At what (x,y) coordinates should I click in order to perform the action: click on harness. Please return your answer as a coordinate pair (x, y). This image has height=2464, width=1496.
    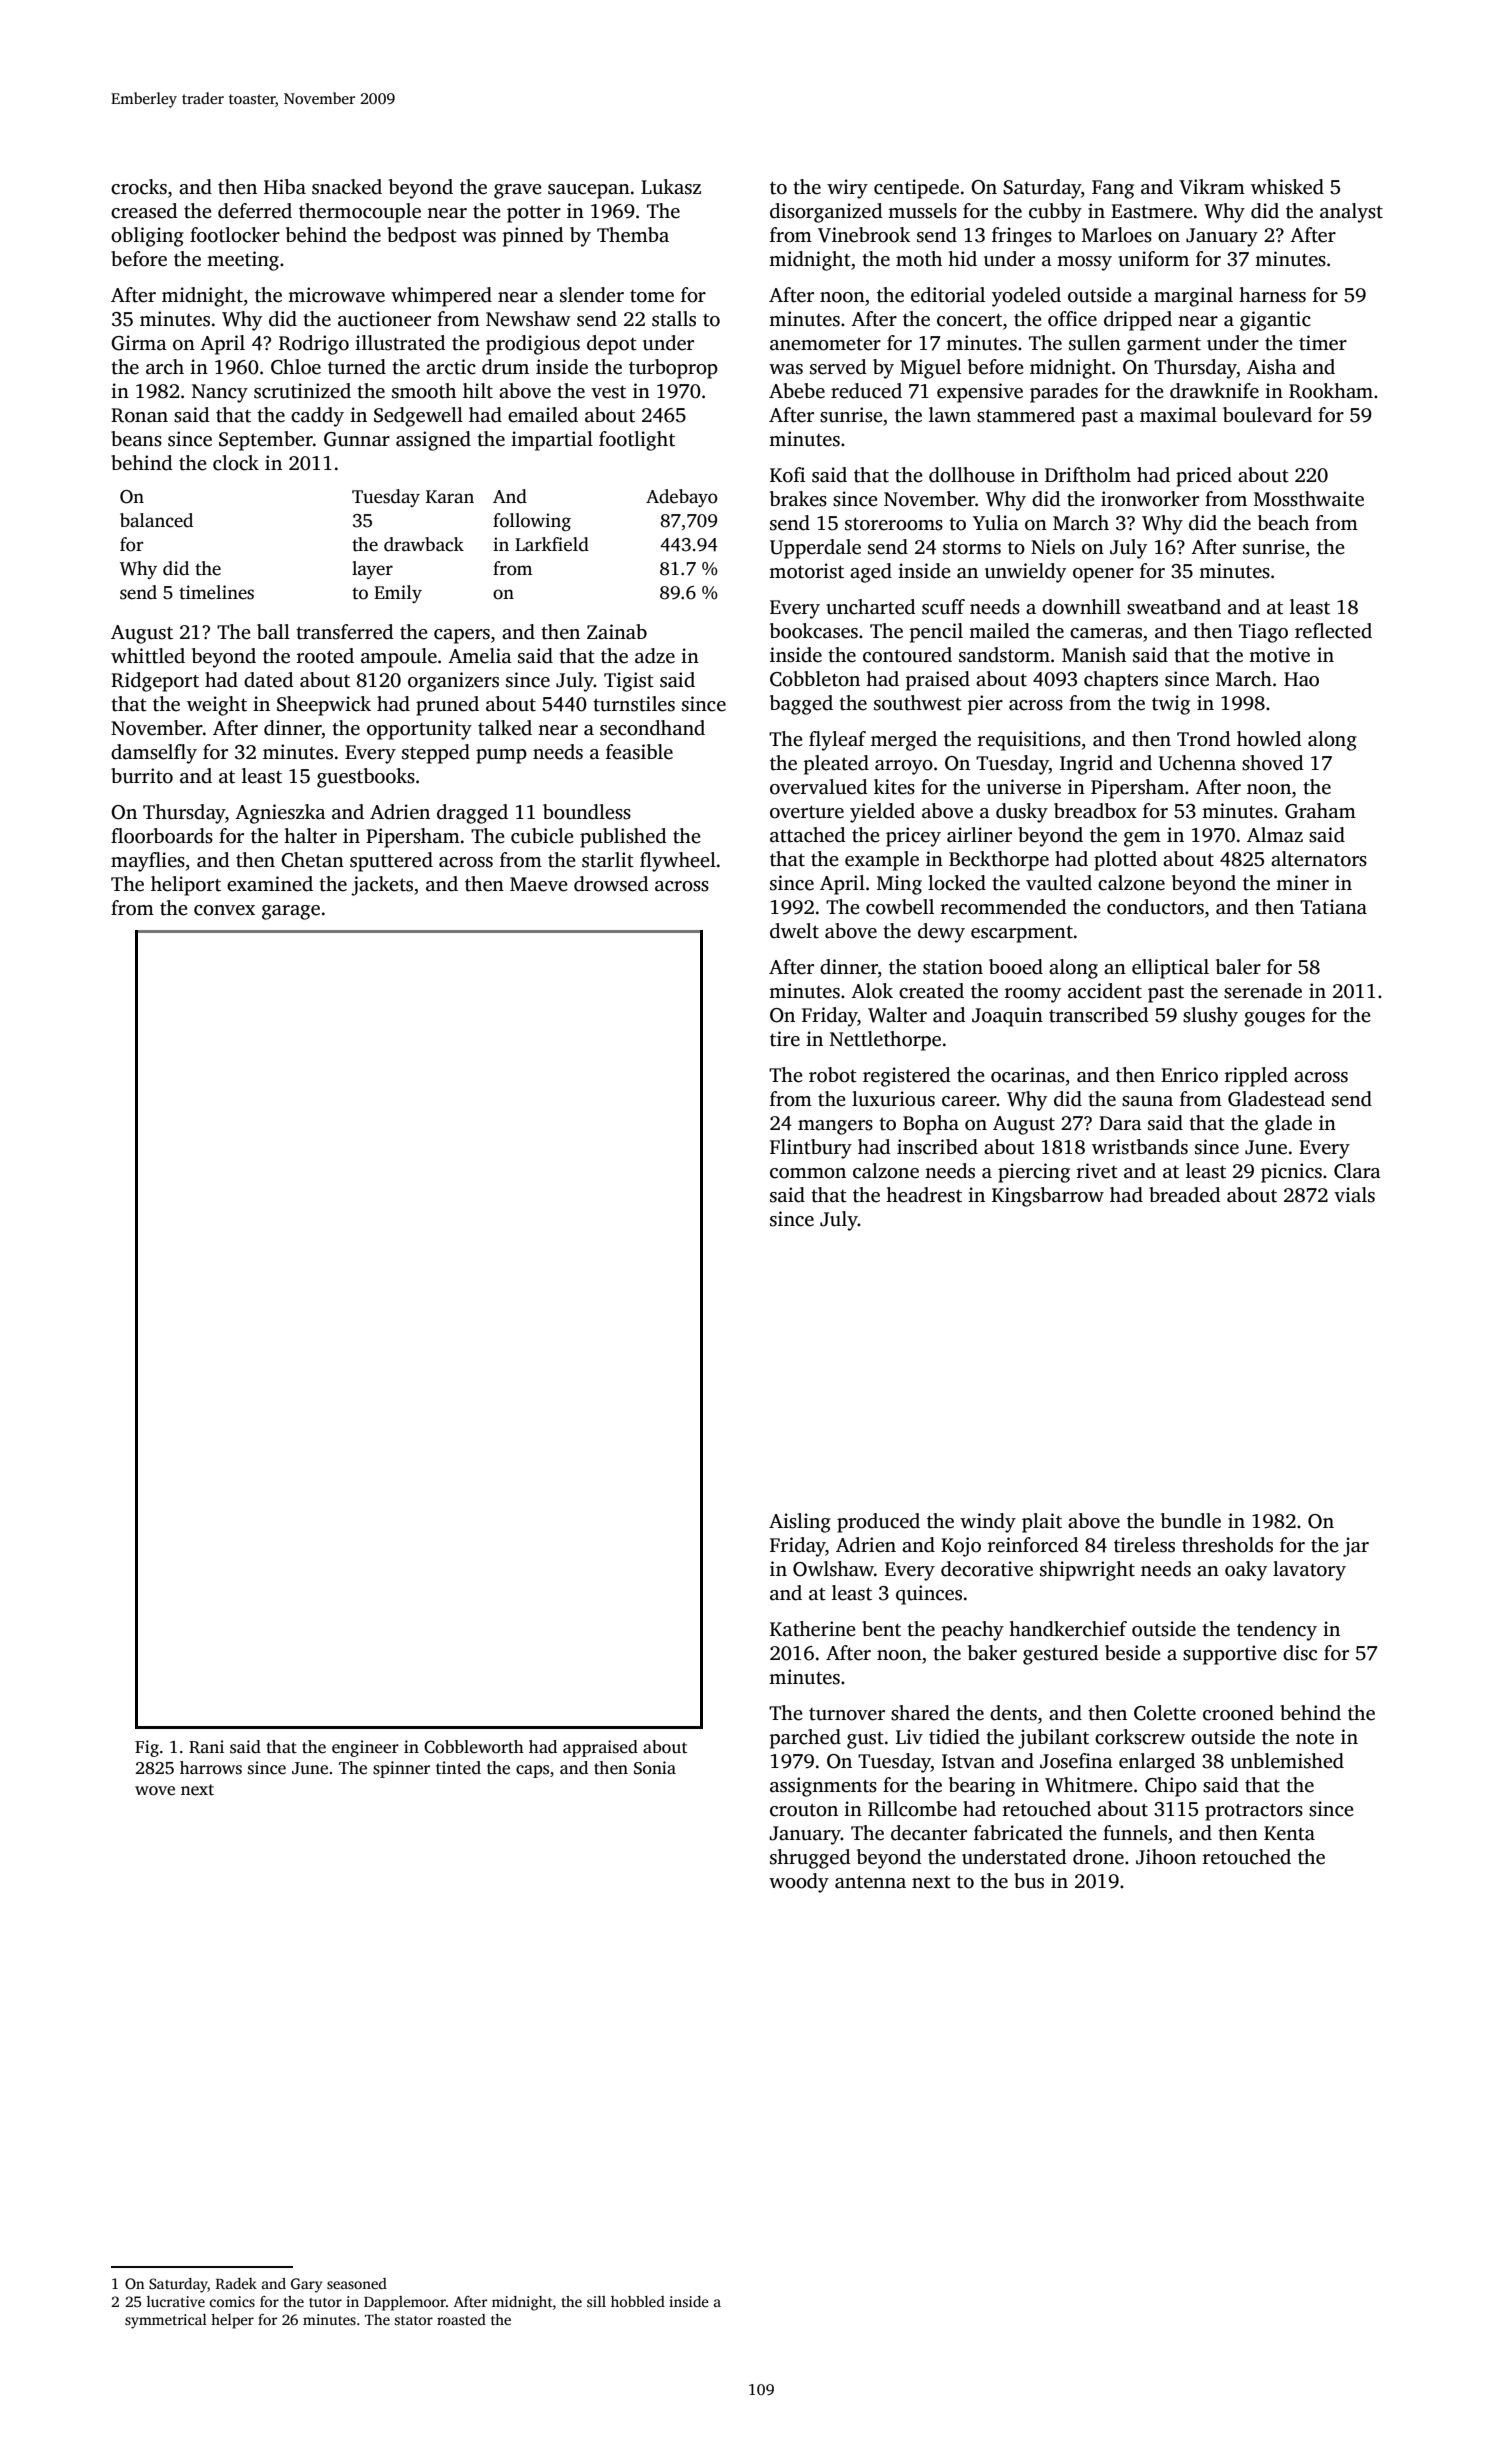
    Looking at the image, I should click on (1272, 295).
